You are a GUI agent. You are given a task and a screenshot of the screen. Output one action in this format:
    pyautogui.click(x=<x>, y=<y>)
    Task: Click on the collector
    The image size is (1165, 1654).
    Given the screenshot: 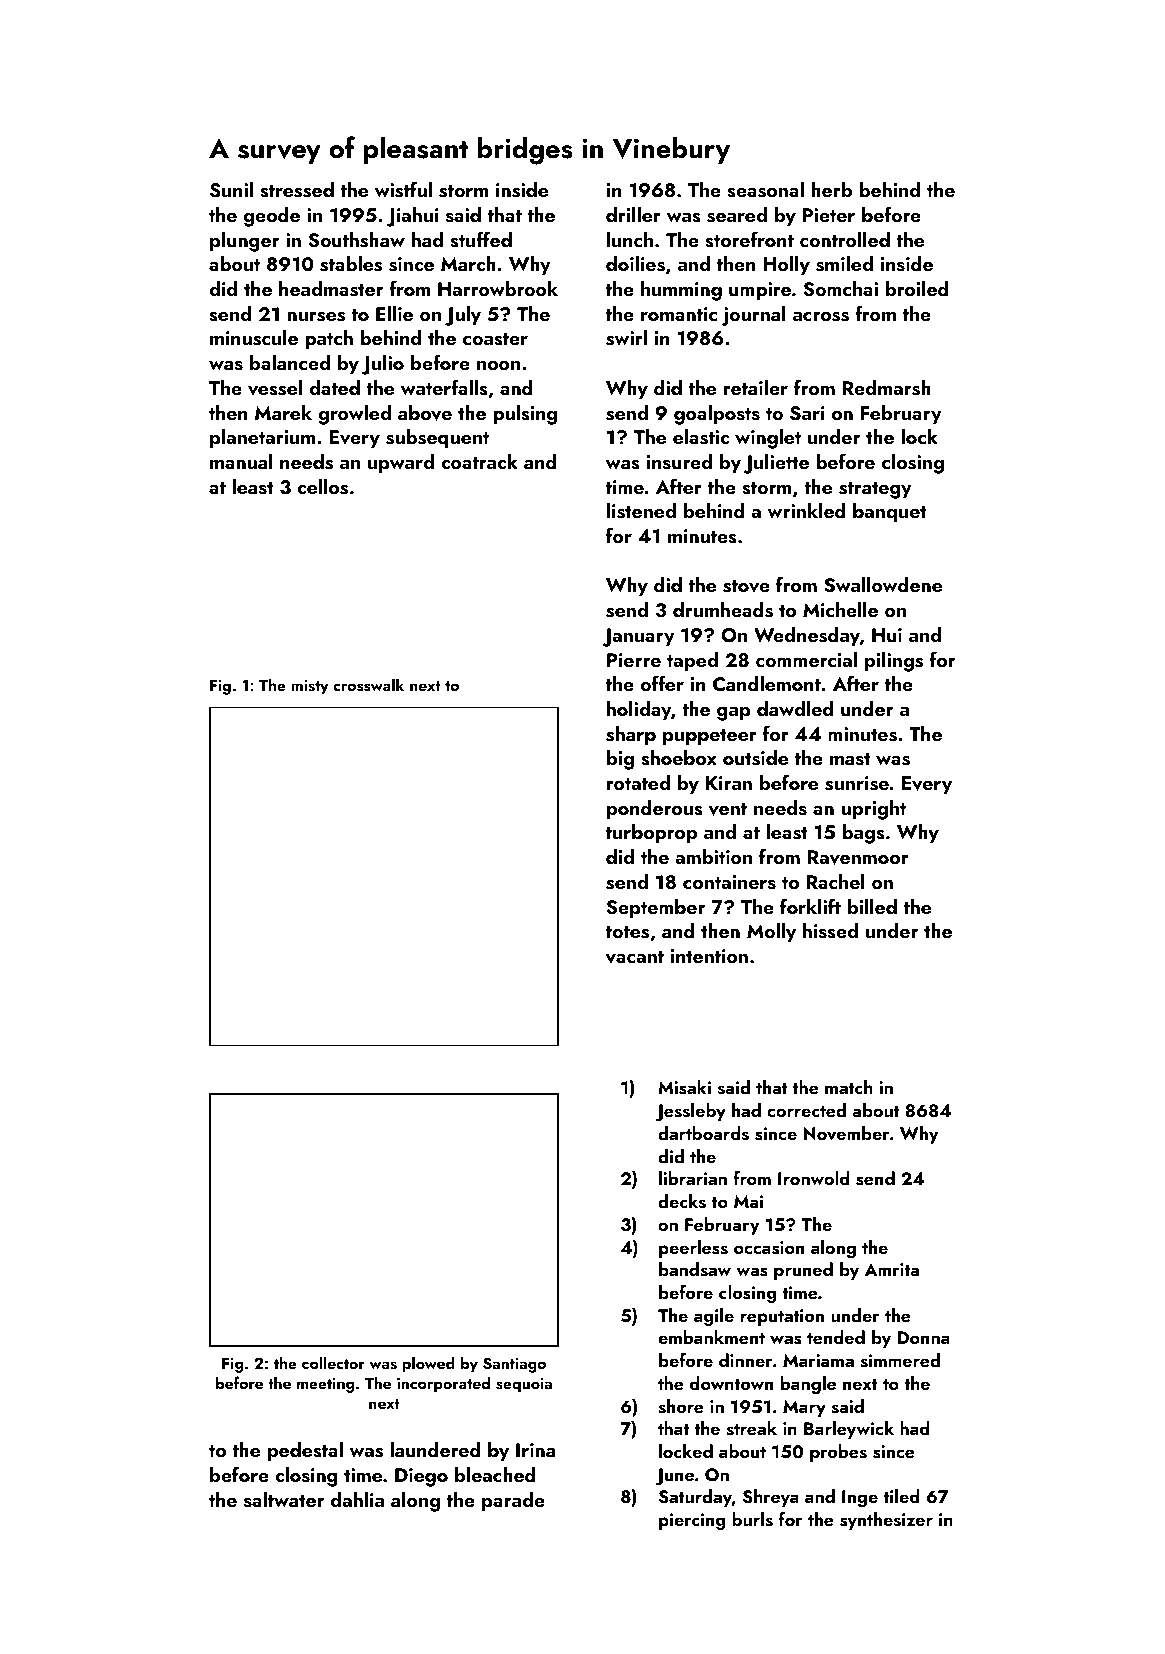 What is the action you would take?
    pyautogui.click(x=333, y=1362)
